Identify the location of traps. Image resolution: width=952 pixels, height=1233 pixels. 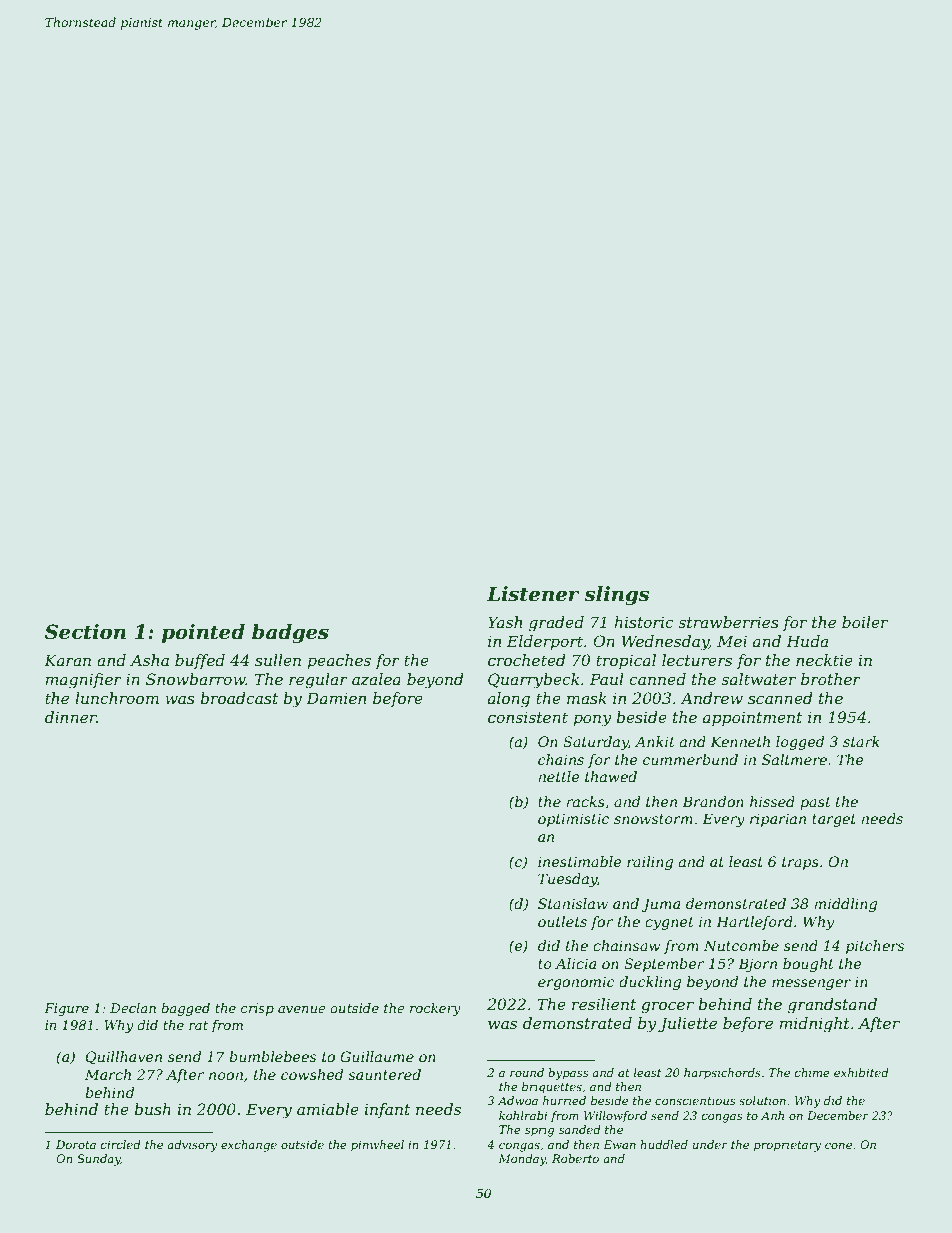
(800, 863).
